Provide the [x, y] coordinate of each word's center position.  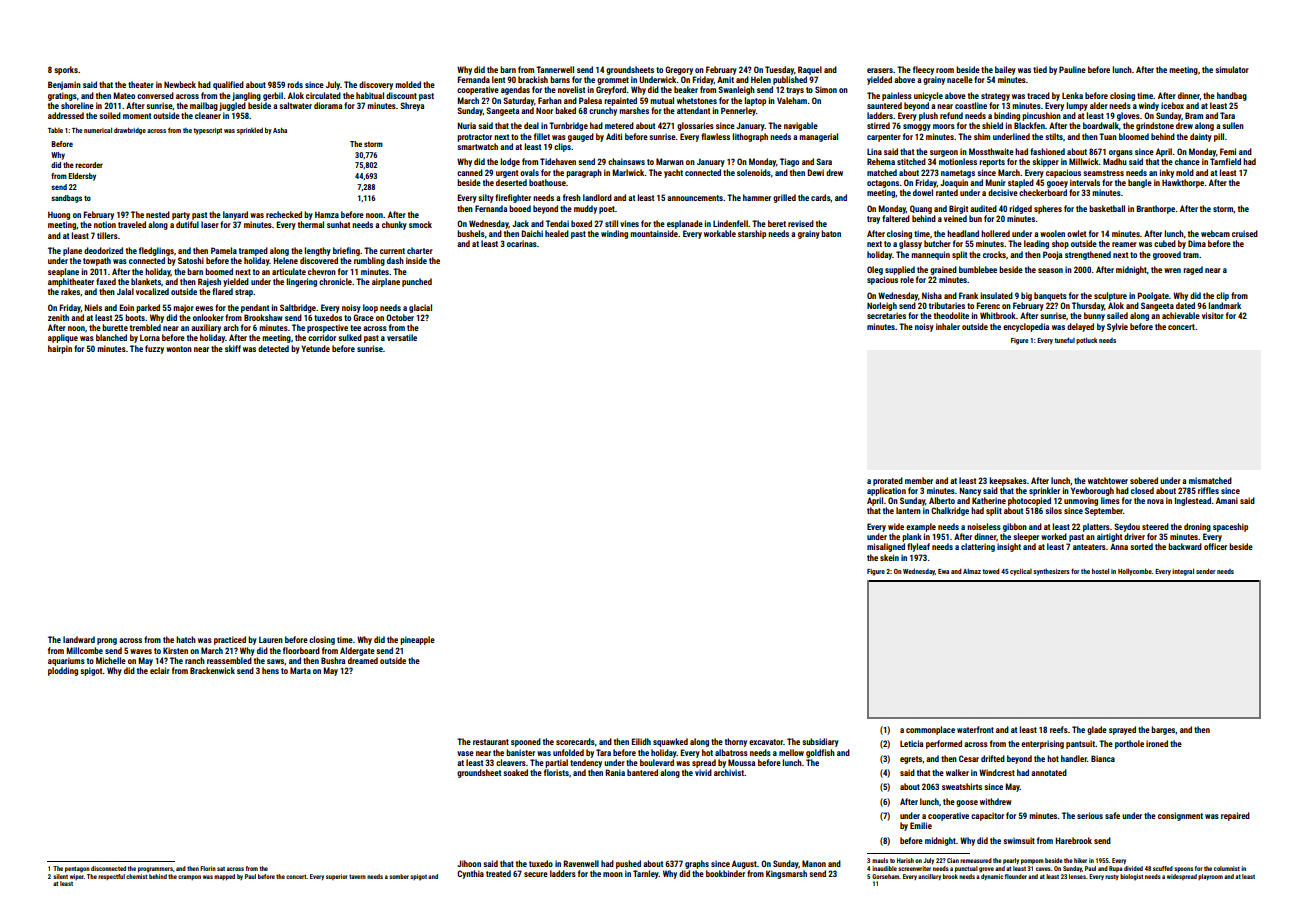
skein [889, 557]
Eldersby [82, 177]
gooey [1057, 184]
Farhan [550, 100]
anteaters [1089, 547]
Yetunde [315, 348]
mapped [224, 877]
